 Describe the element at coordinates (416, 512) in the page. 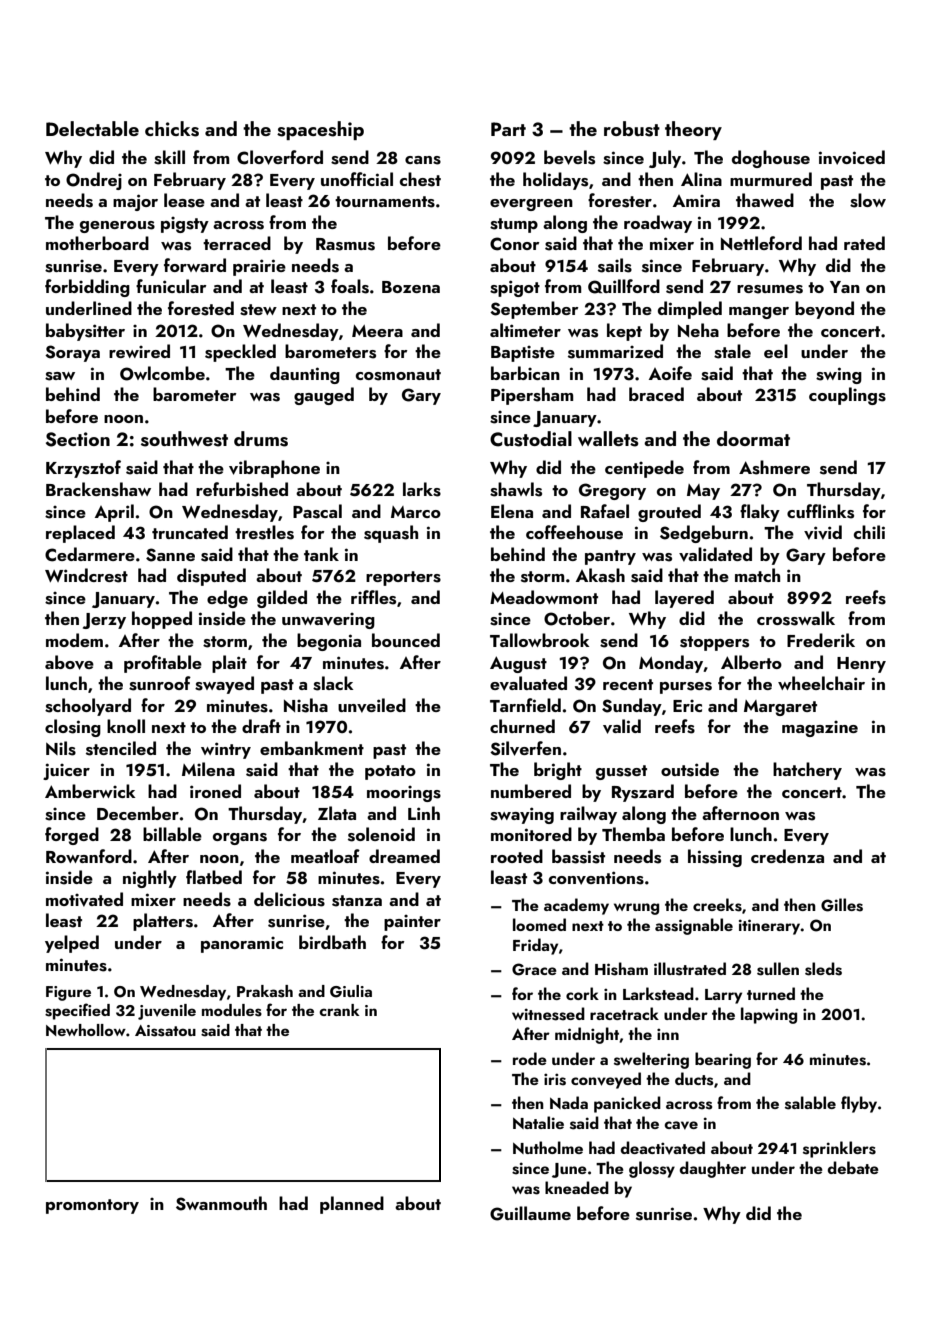

I see `Marco` at that location.
